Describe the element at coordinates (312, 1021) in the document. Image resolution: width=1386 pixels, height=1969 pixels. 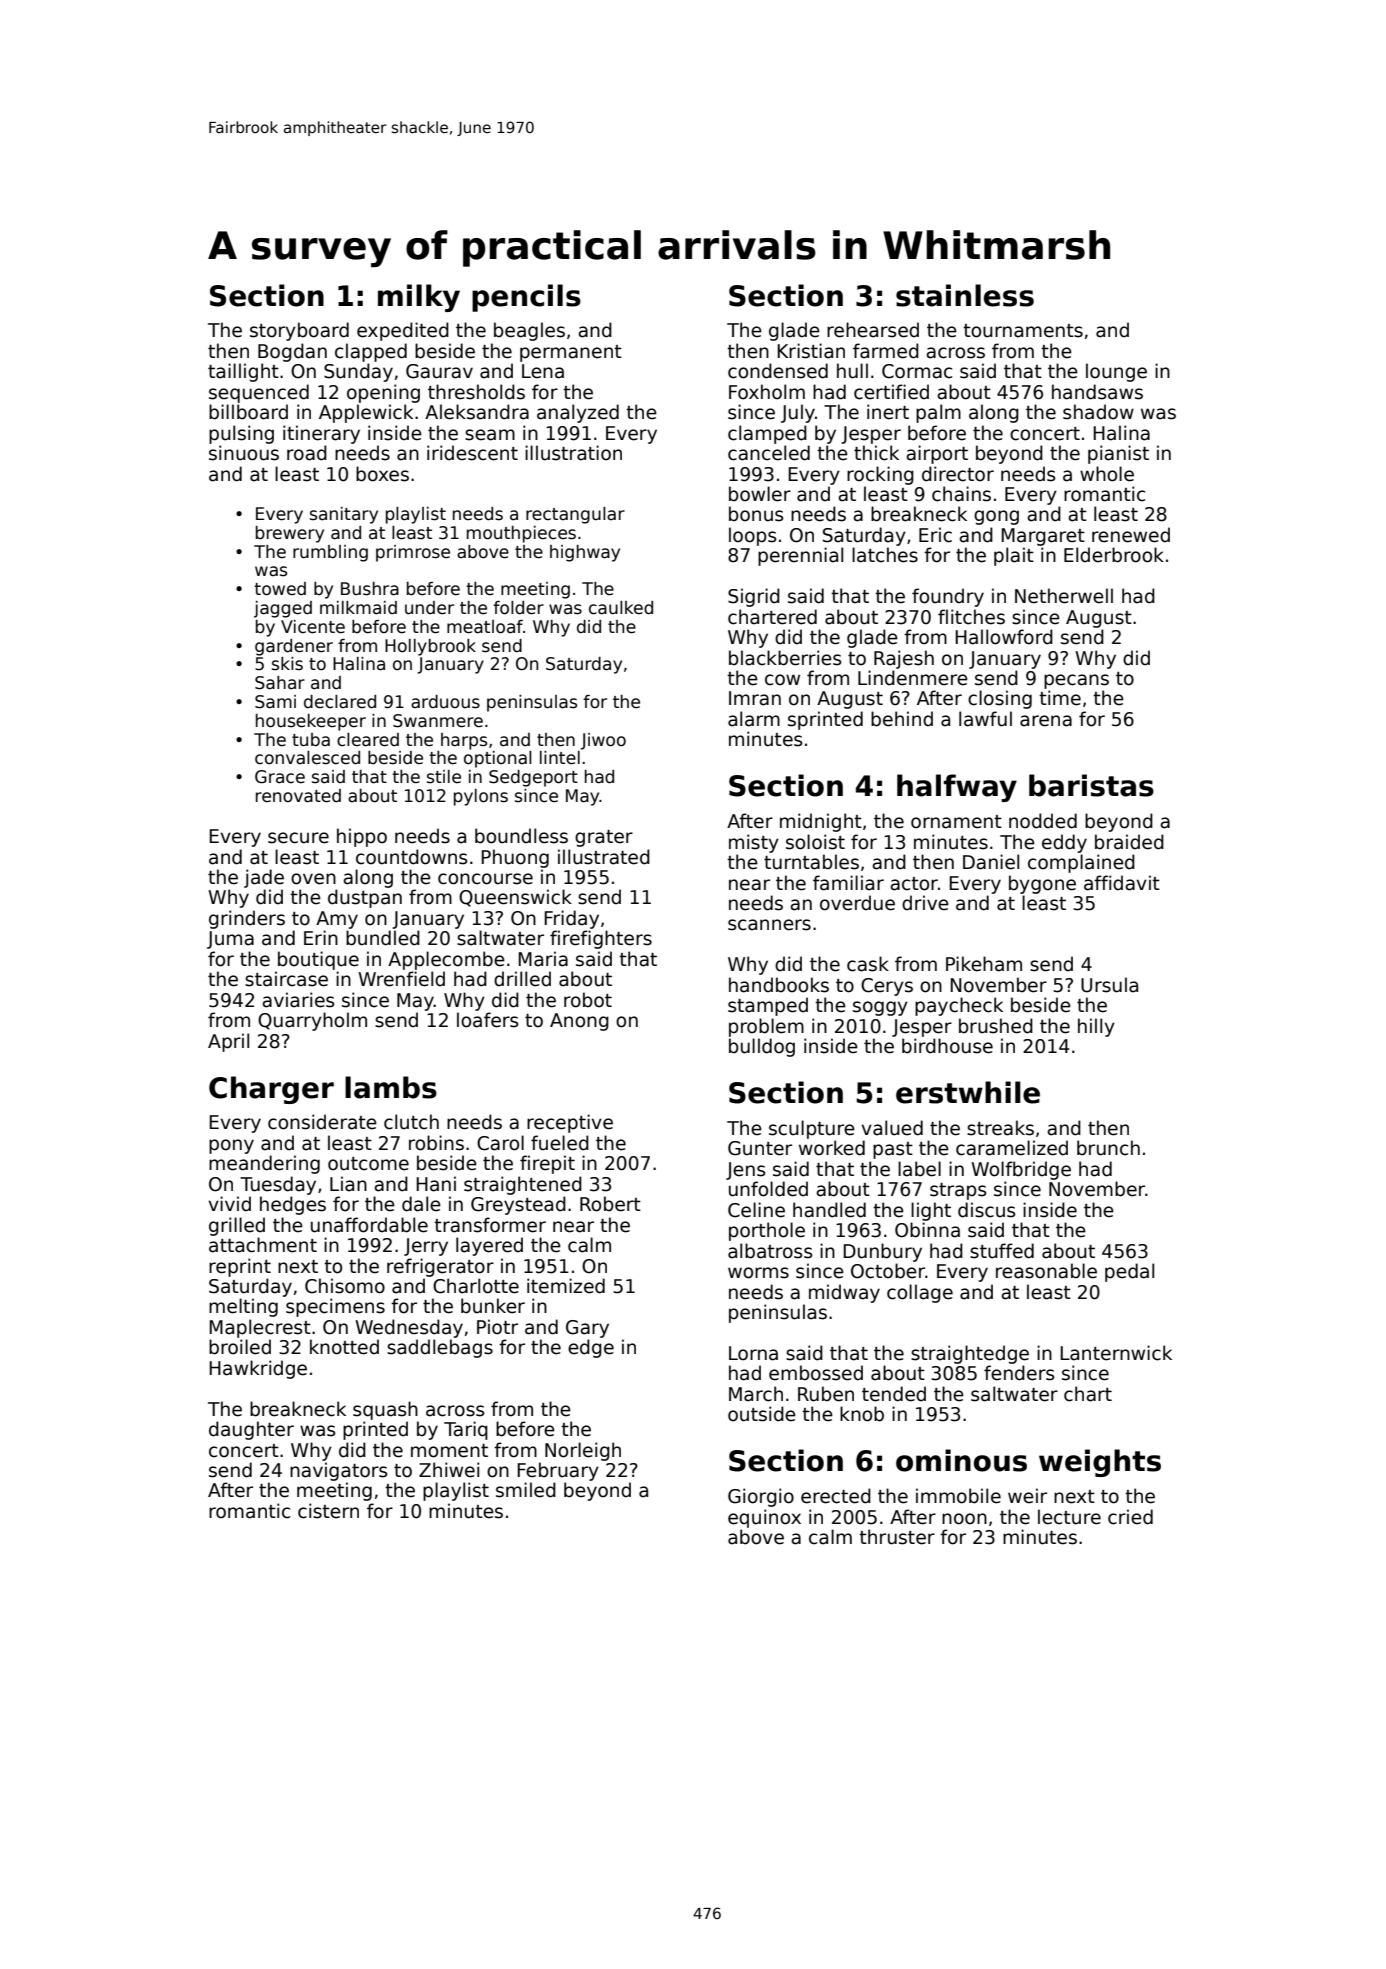
I see `Quarryholm` at that location.
